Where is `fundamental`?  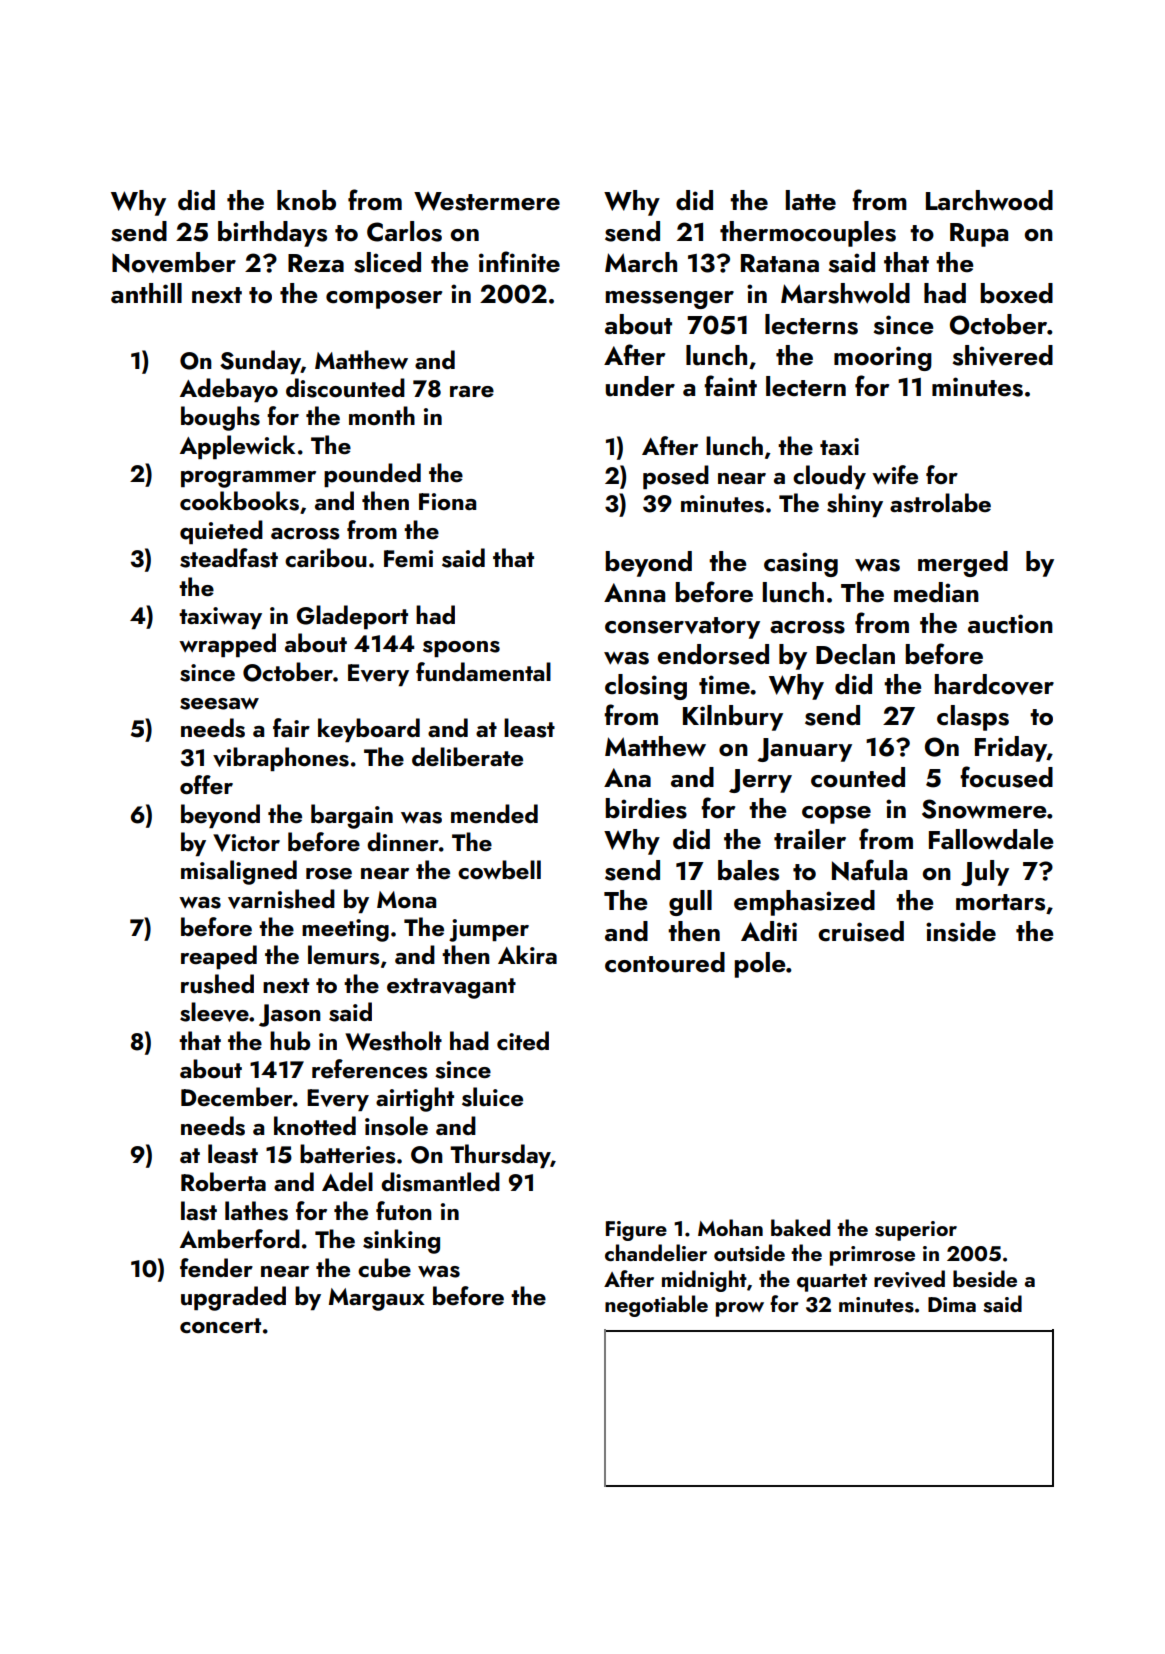
fundamental is located at coordinates (483, 672).
